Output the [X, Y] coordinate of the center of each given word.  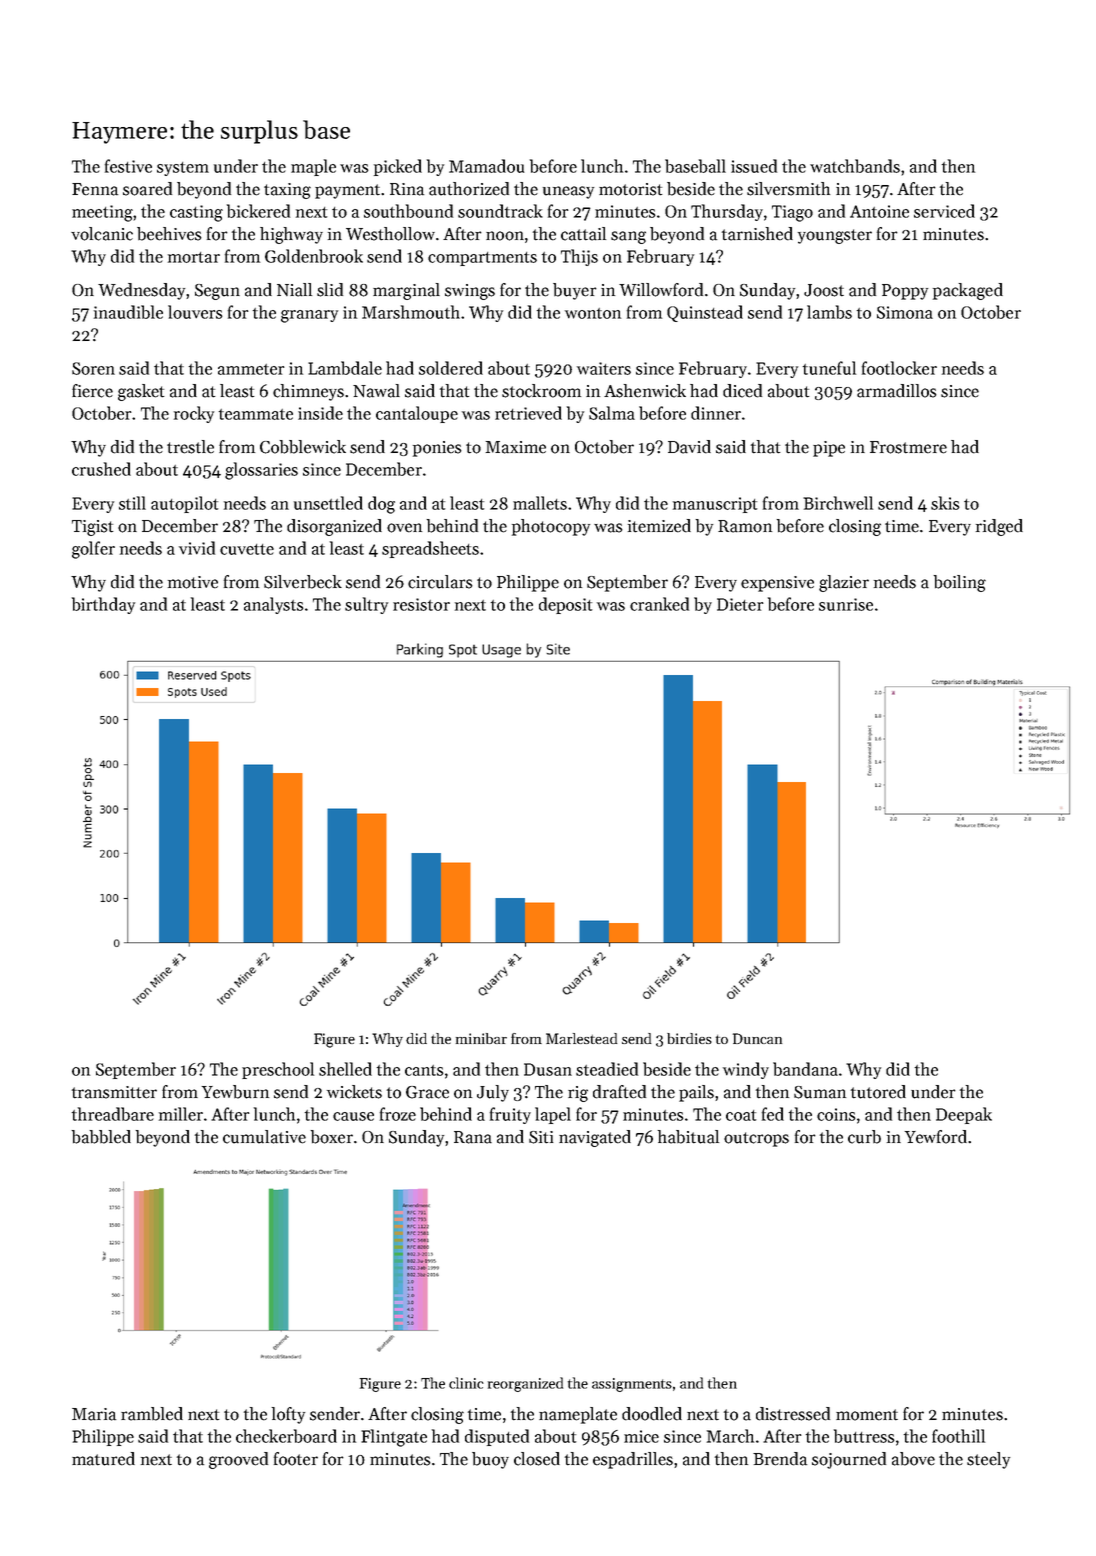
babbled [101, 1137]
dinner [716, 413]
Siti [541, 1137]
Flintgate [394, 1438]
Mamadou [486, 166]
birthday [103, 605]
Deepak [964, 1115]
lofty [288, 1415]
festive [128, 166]
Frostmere [908, 447]
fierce [92, 391]
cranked [659, 604]
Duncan [757, 1038]
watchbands [855, 166]
